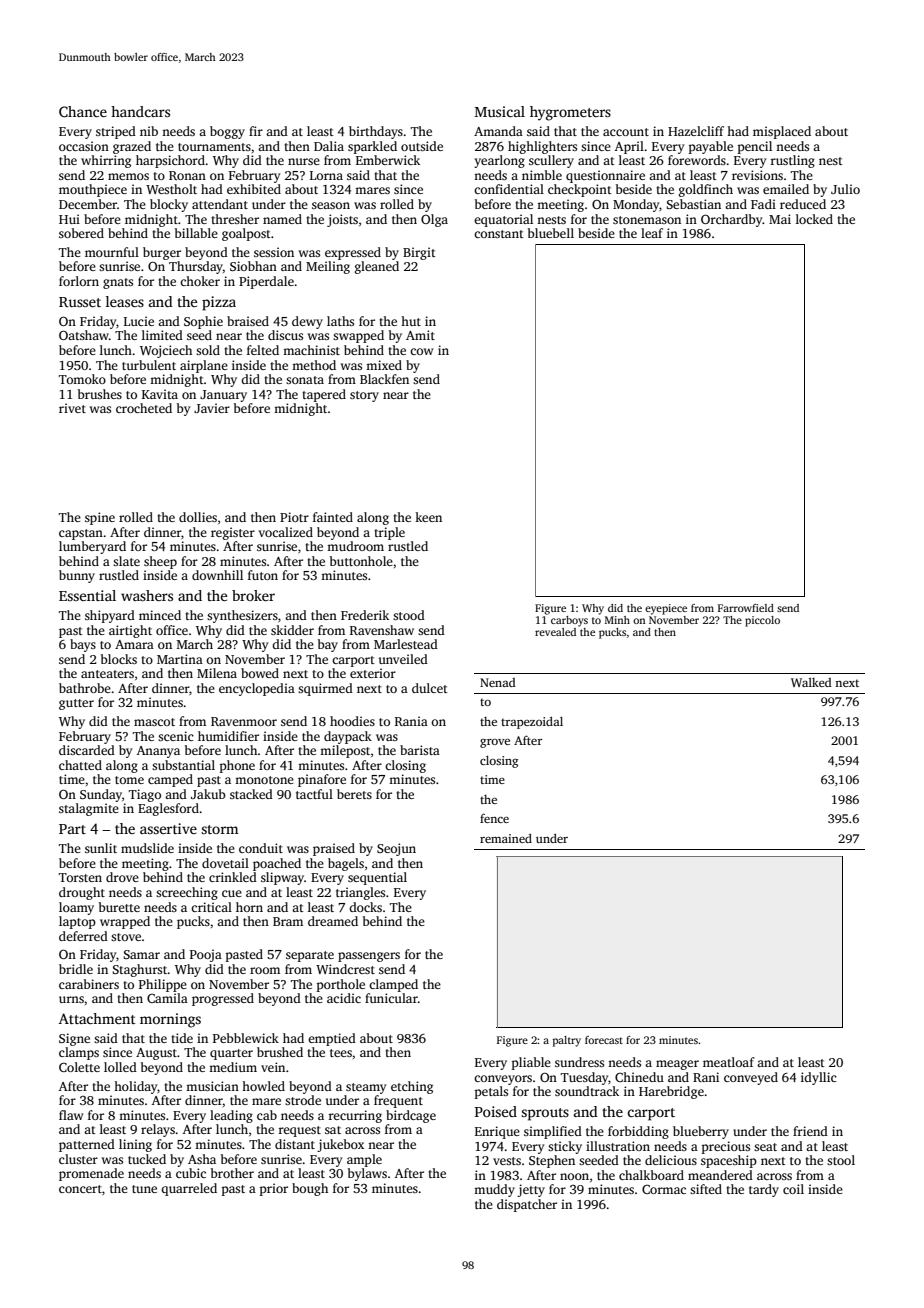 The height and width of the image is (1308, 924). What do you see at coordinates (100, 518) in the image?
I see `spine` at bounding box center [100, 518].
